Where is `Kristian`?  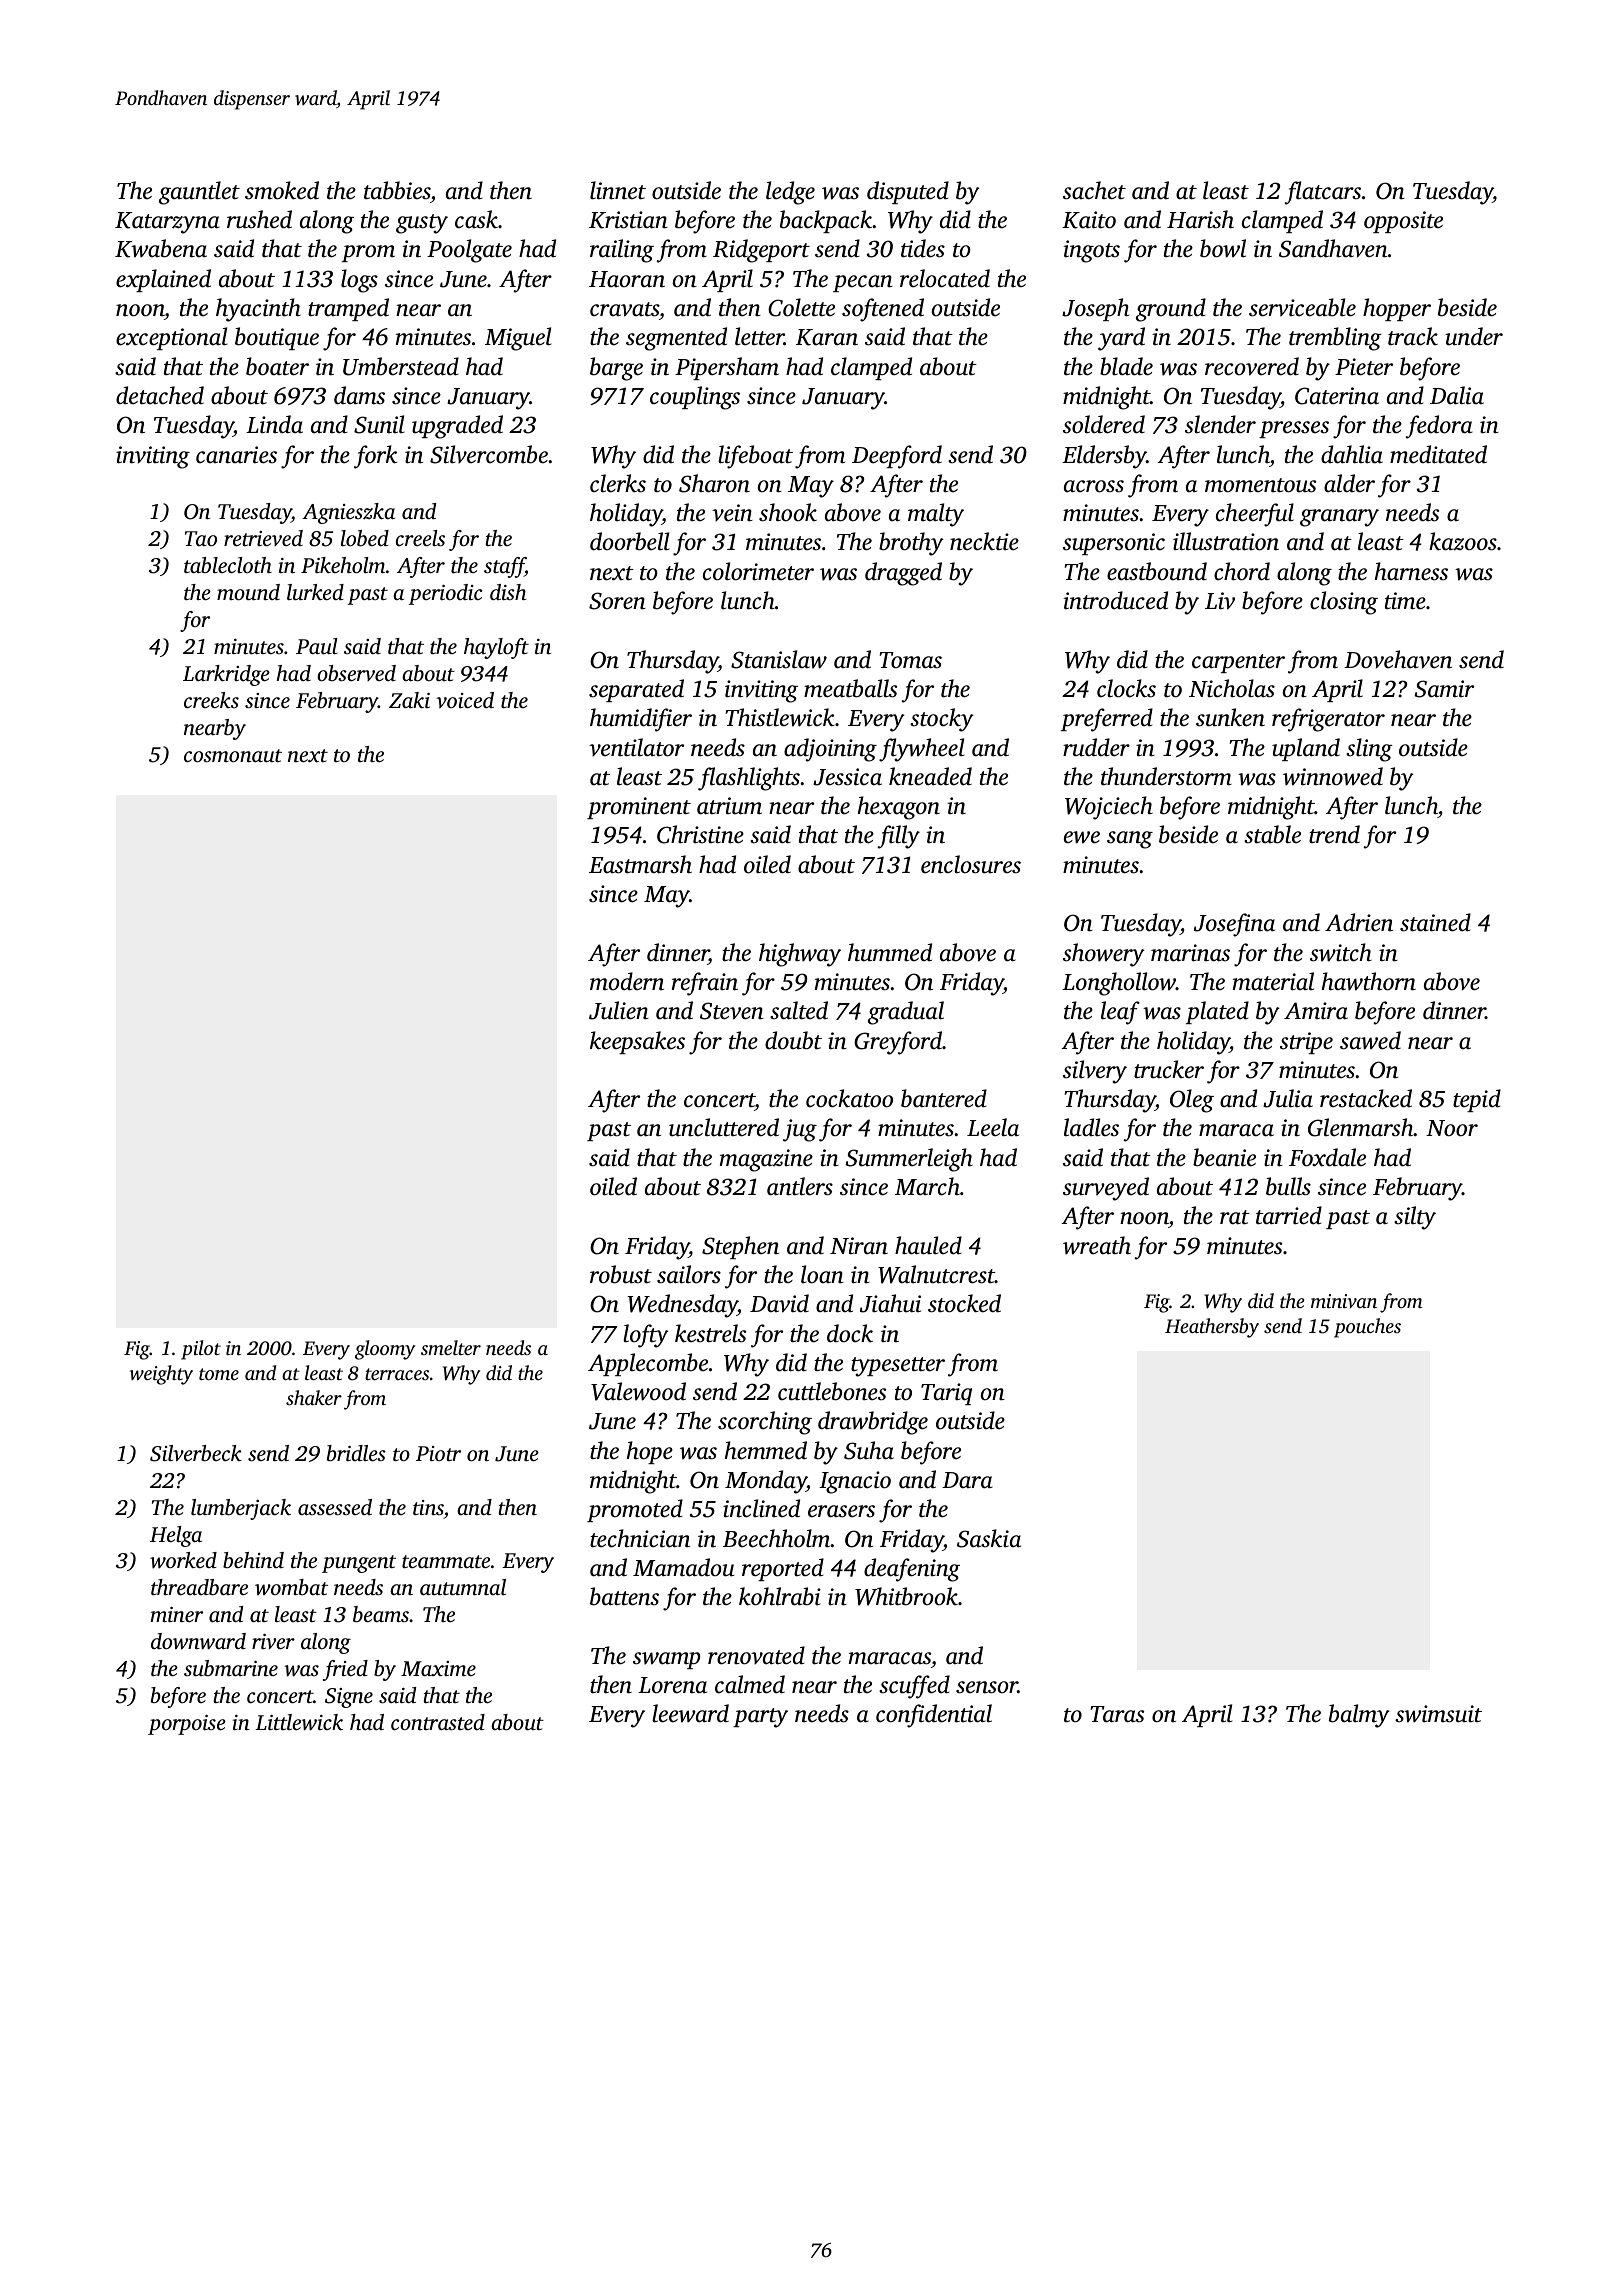
Kristian is located at coordinates (628, 220).
